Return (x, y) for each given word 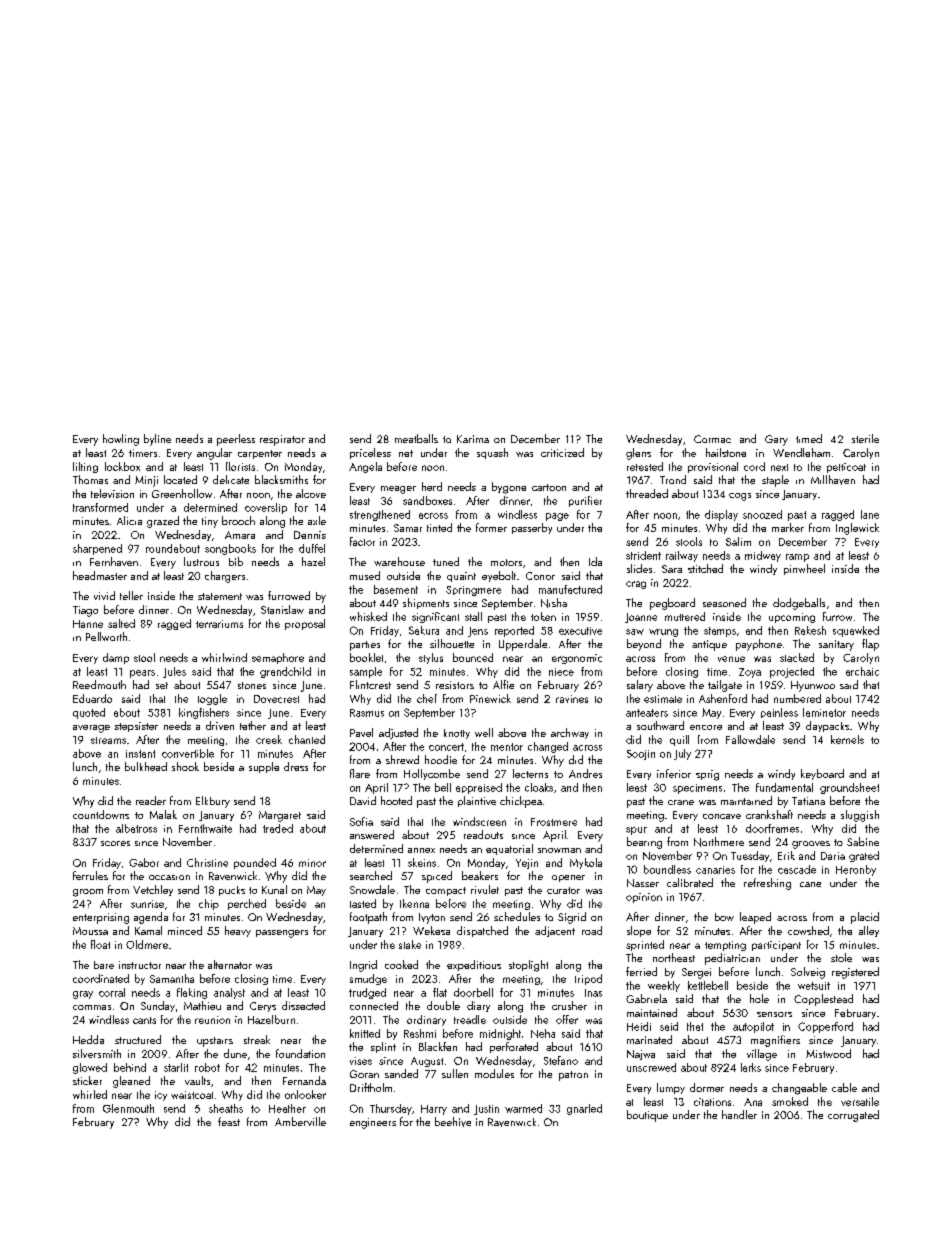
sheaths (226, 1108)
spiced (437, 877)
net (406, 453)
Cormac (712, 439)
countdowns (101, 814)
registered (855, 973)
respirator (282, 440)
